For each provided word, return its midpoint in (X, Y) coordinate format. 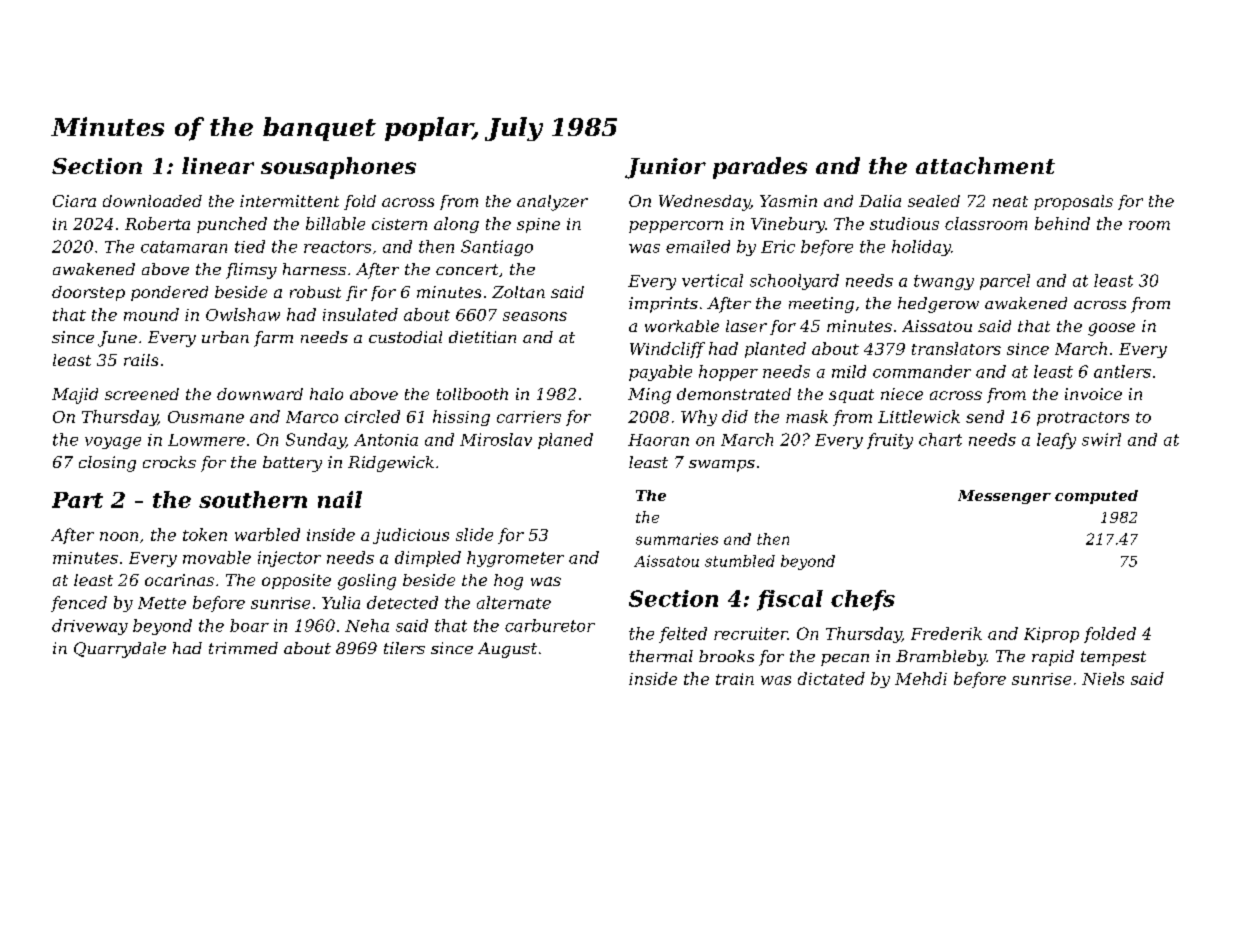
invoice (1093, 394)
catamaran (184, 247)
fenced (79, 604)
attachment (985, 165)
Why (699, 418)
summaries (677, 539)
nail (340, 499)
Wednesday (704, 203)
